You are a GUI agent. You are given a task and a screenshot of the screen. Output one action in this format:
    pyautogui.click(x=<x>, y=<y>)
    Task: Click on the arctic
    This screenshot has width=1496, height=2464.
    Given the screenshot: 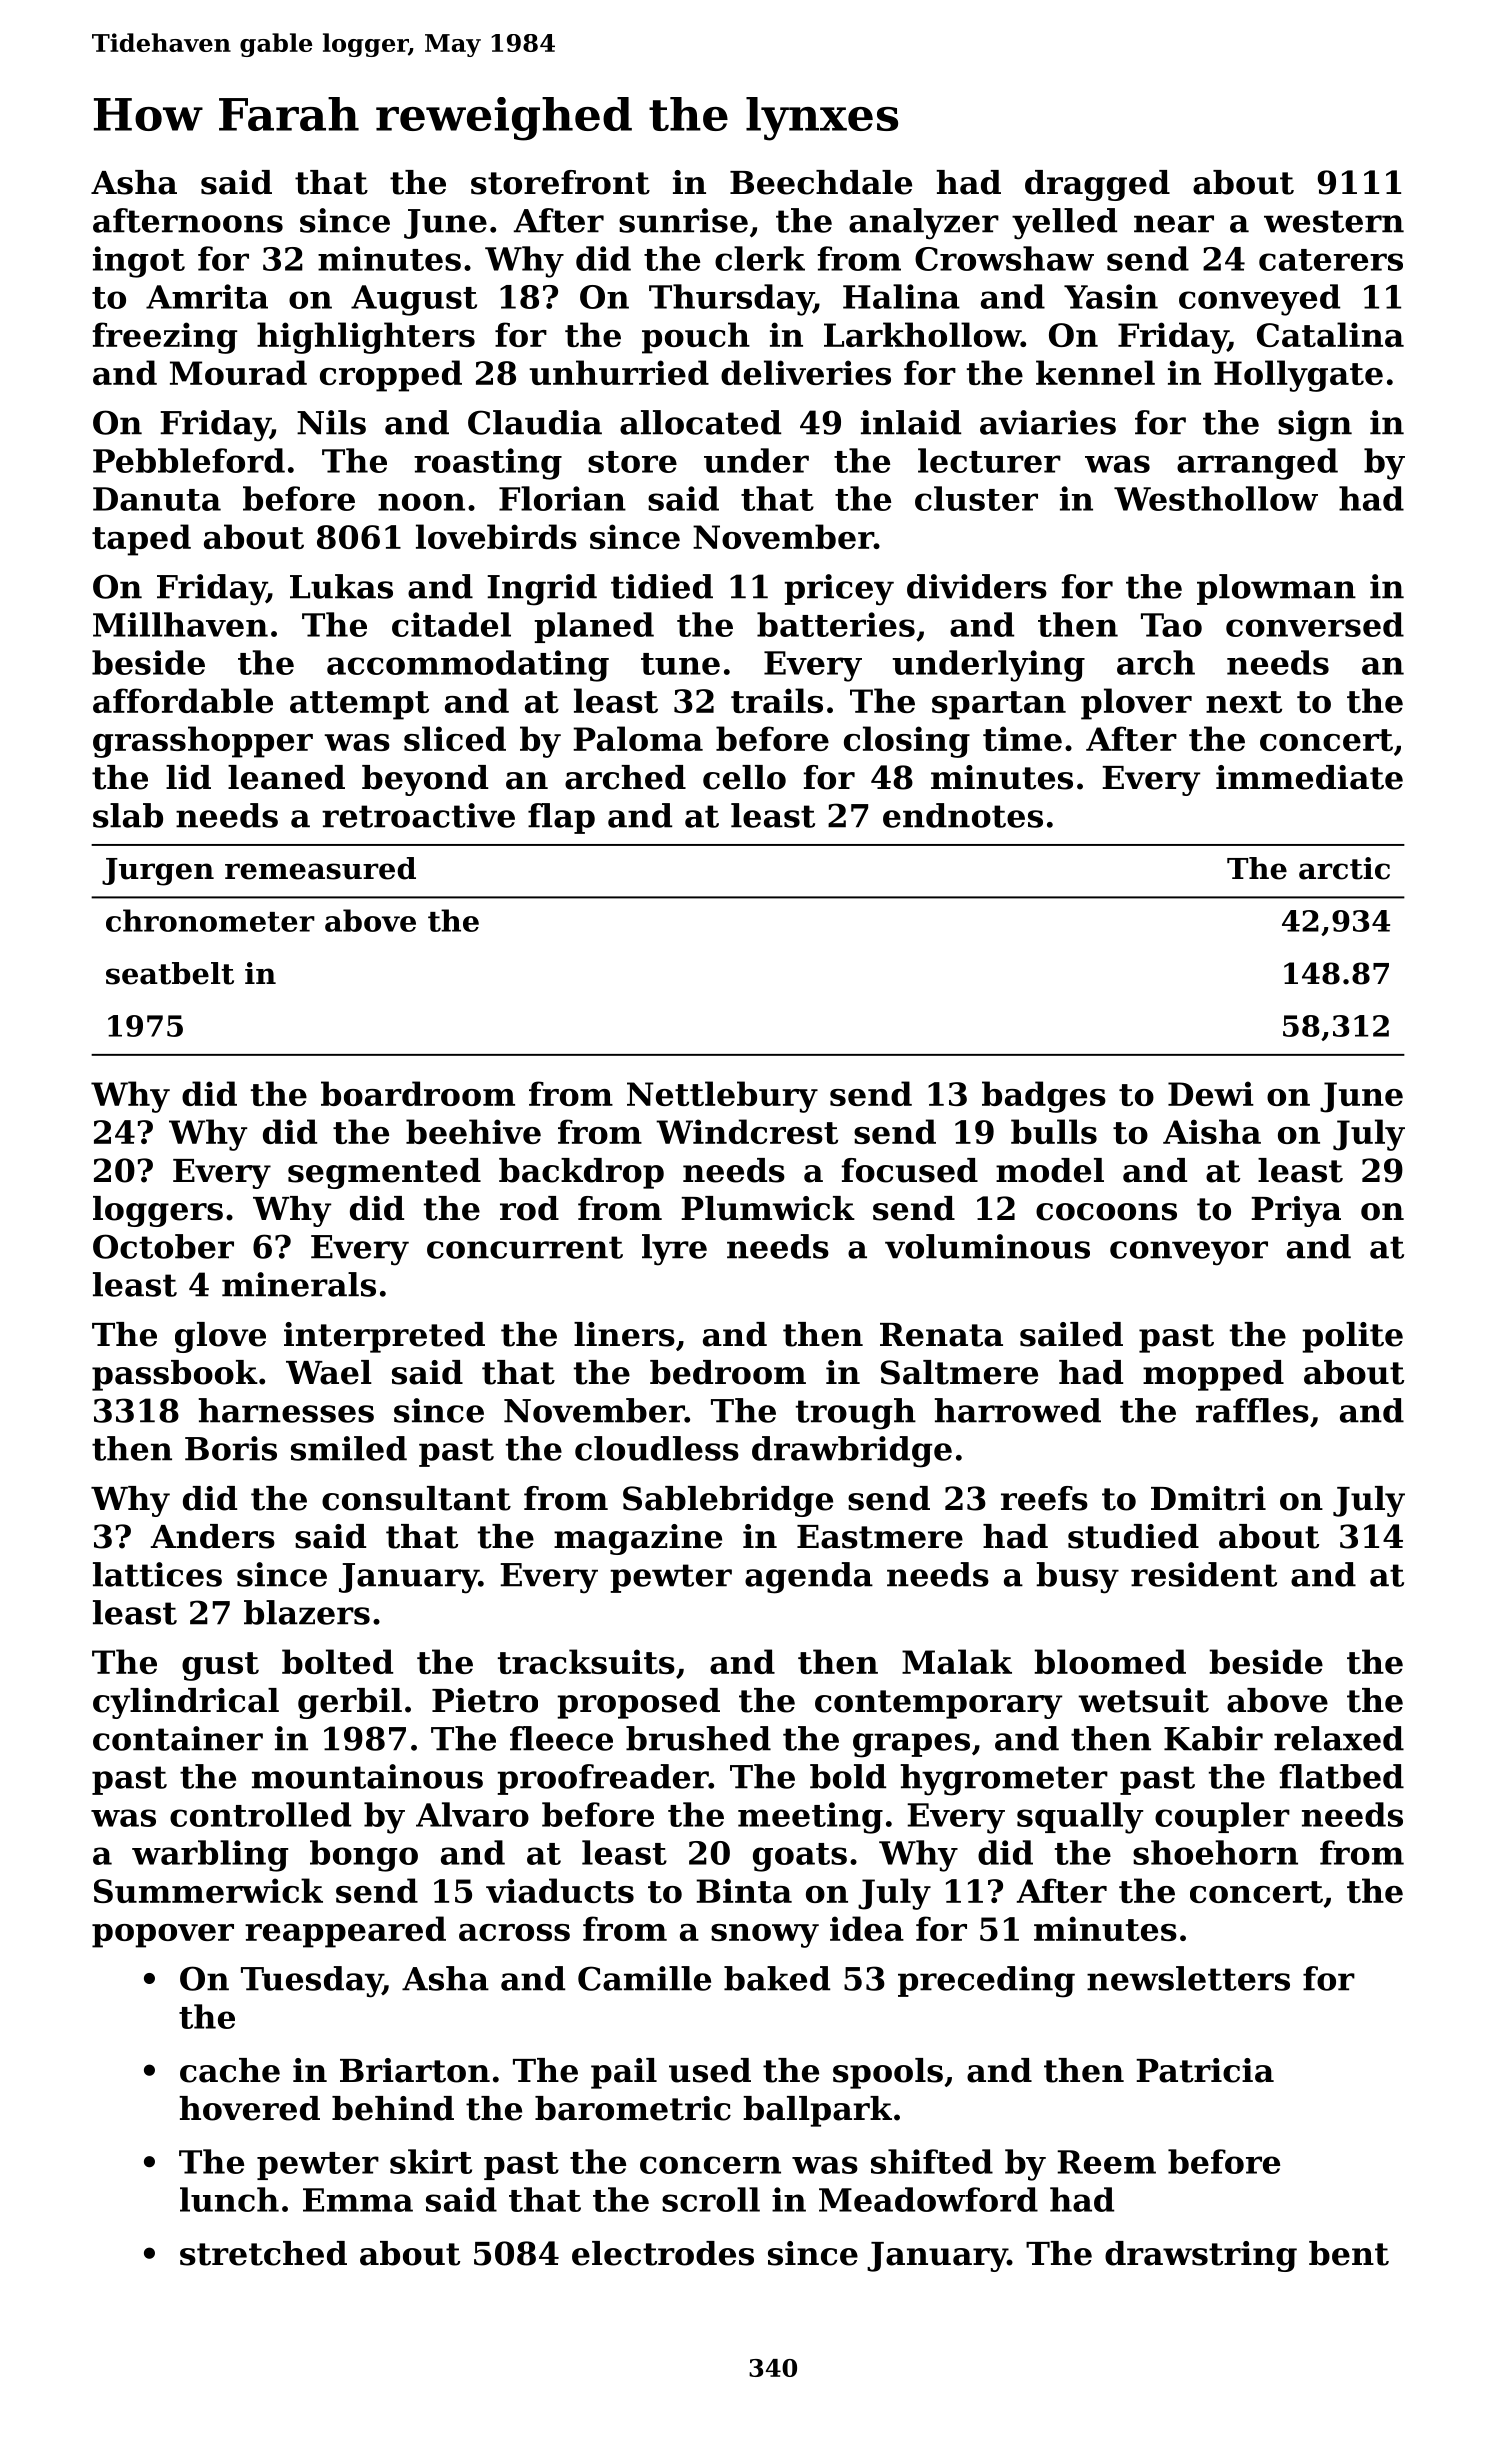 What is the action you would take?
    pyautogui.click(x=1344, y=868)
